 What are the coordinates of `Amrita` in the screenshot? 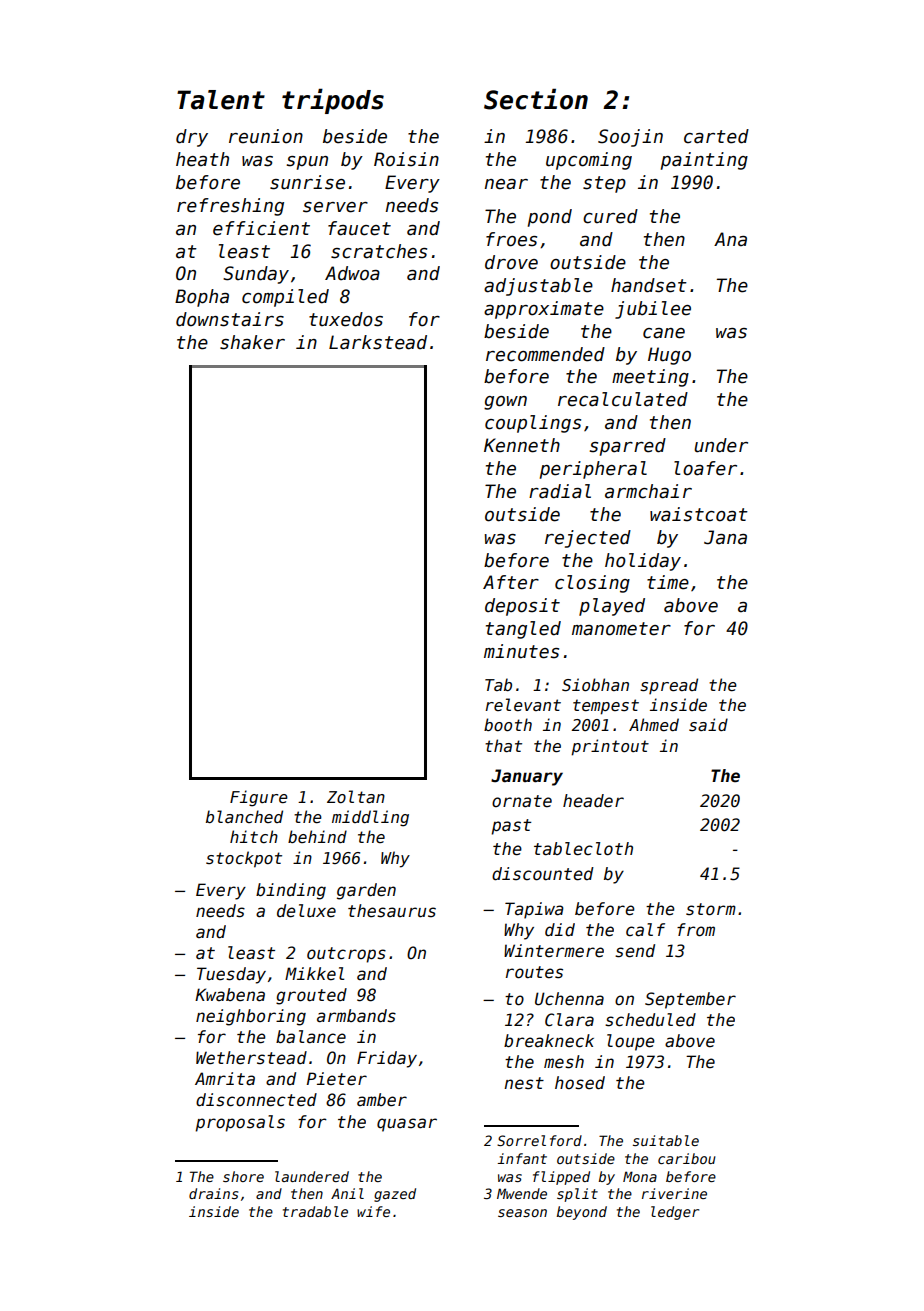 It's located at (225, 1079).
